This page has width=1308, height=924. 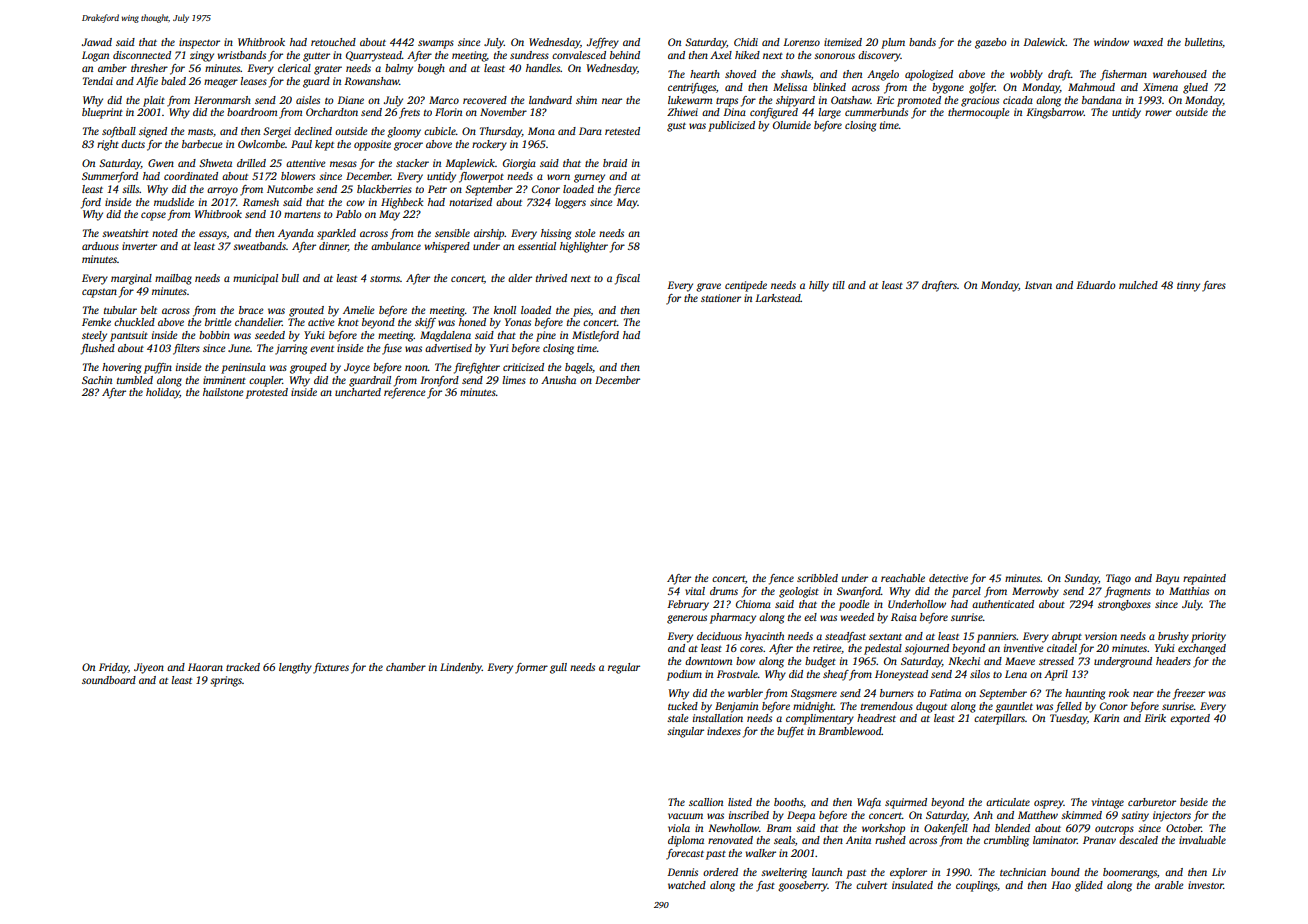 What do you see at coordinates (579, 368) in the page?
I see `bagels` at bounding box center [579, 368].
